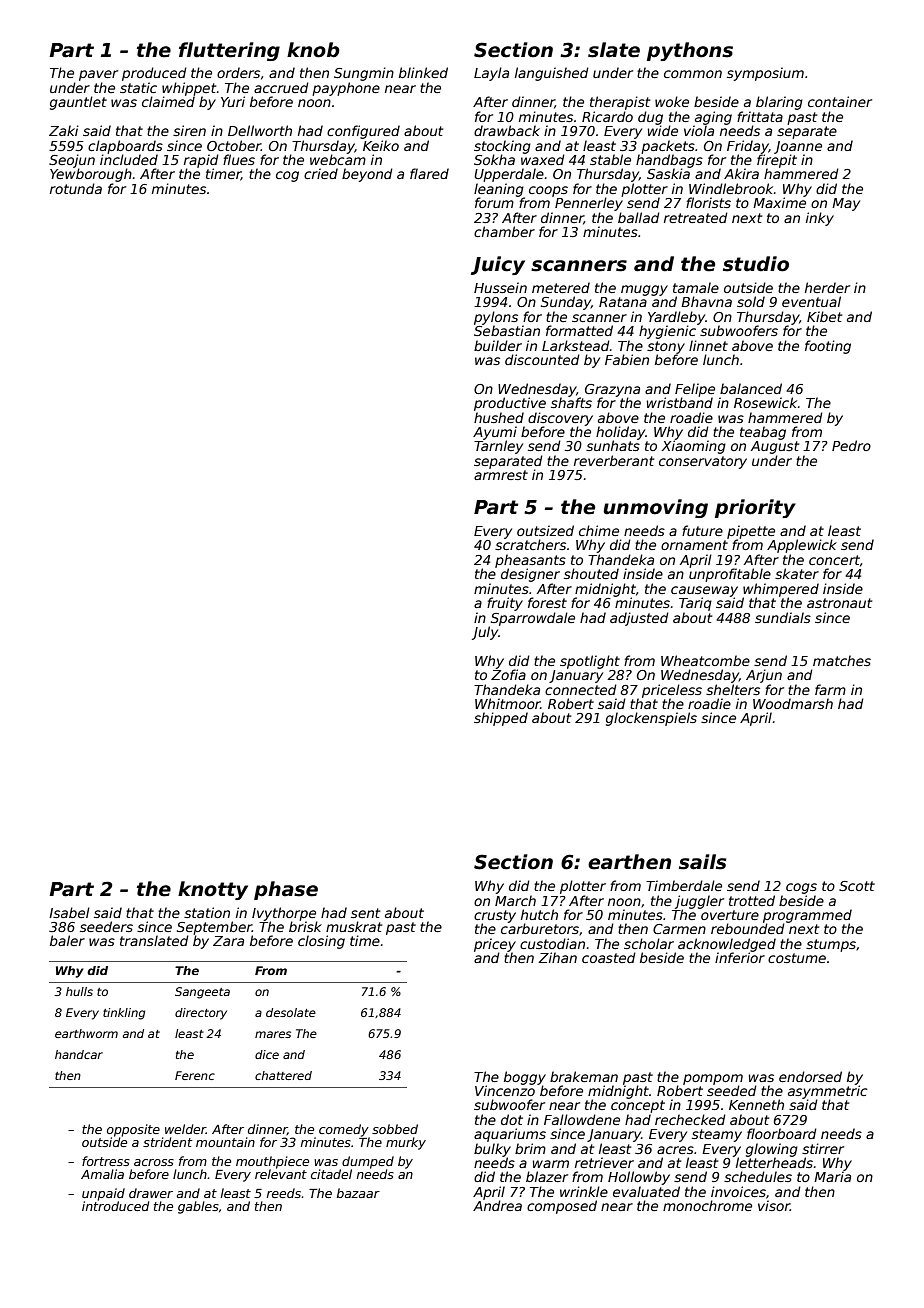 This page has height=1308, width=924. What do you see at coordinates (525, 1078) in the page?
I see `boggy` at bounding box center [525, 1078].
